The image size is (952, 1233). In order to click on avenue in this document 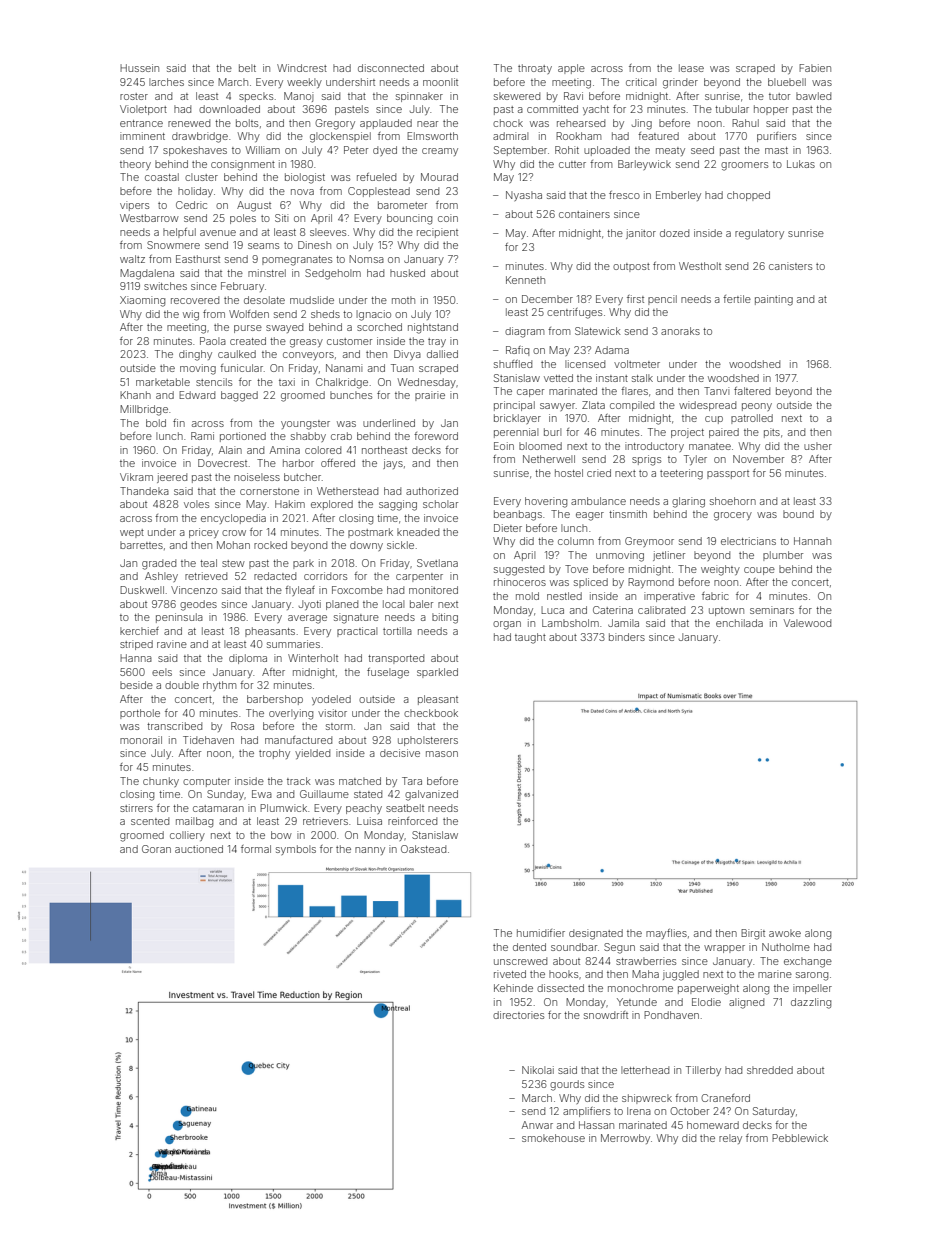, I will do `click(218, 233)`.
